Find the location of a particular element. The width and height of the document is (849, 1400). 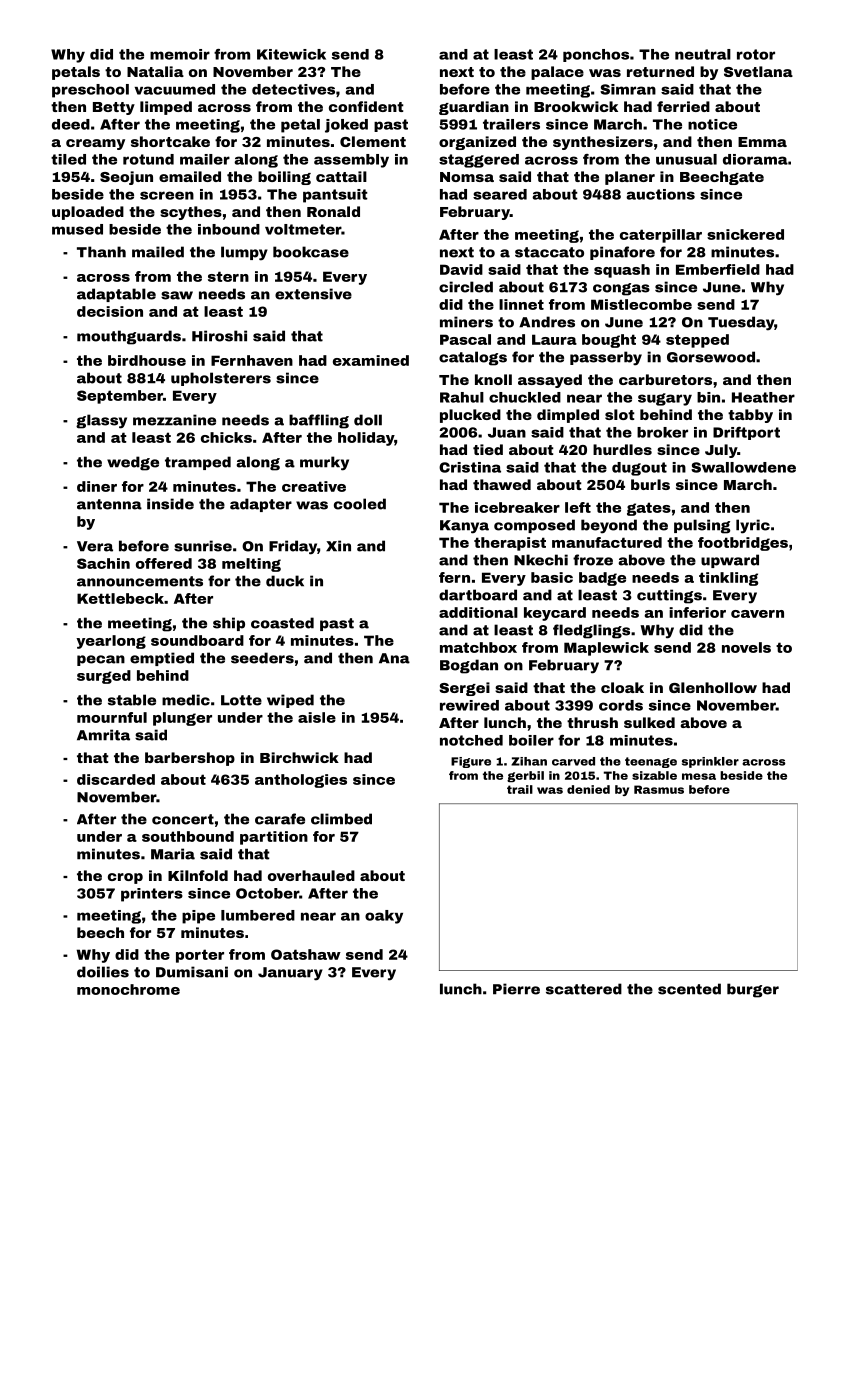

ponchos is located at coordinates (596, 55).
